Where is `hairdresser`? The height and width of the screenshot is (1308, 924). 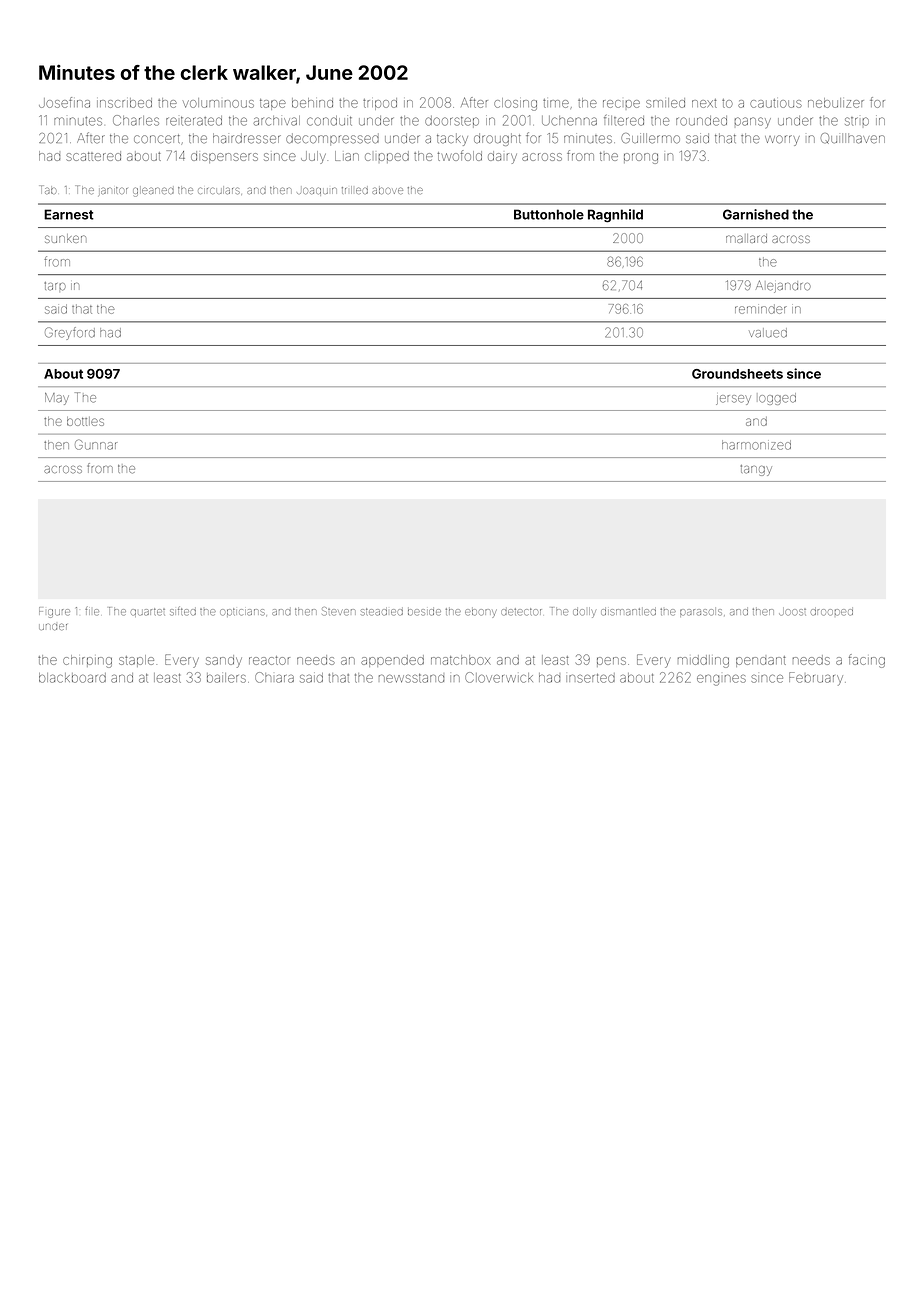
hairdresser is located at coordinates (247, 138).
